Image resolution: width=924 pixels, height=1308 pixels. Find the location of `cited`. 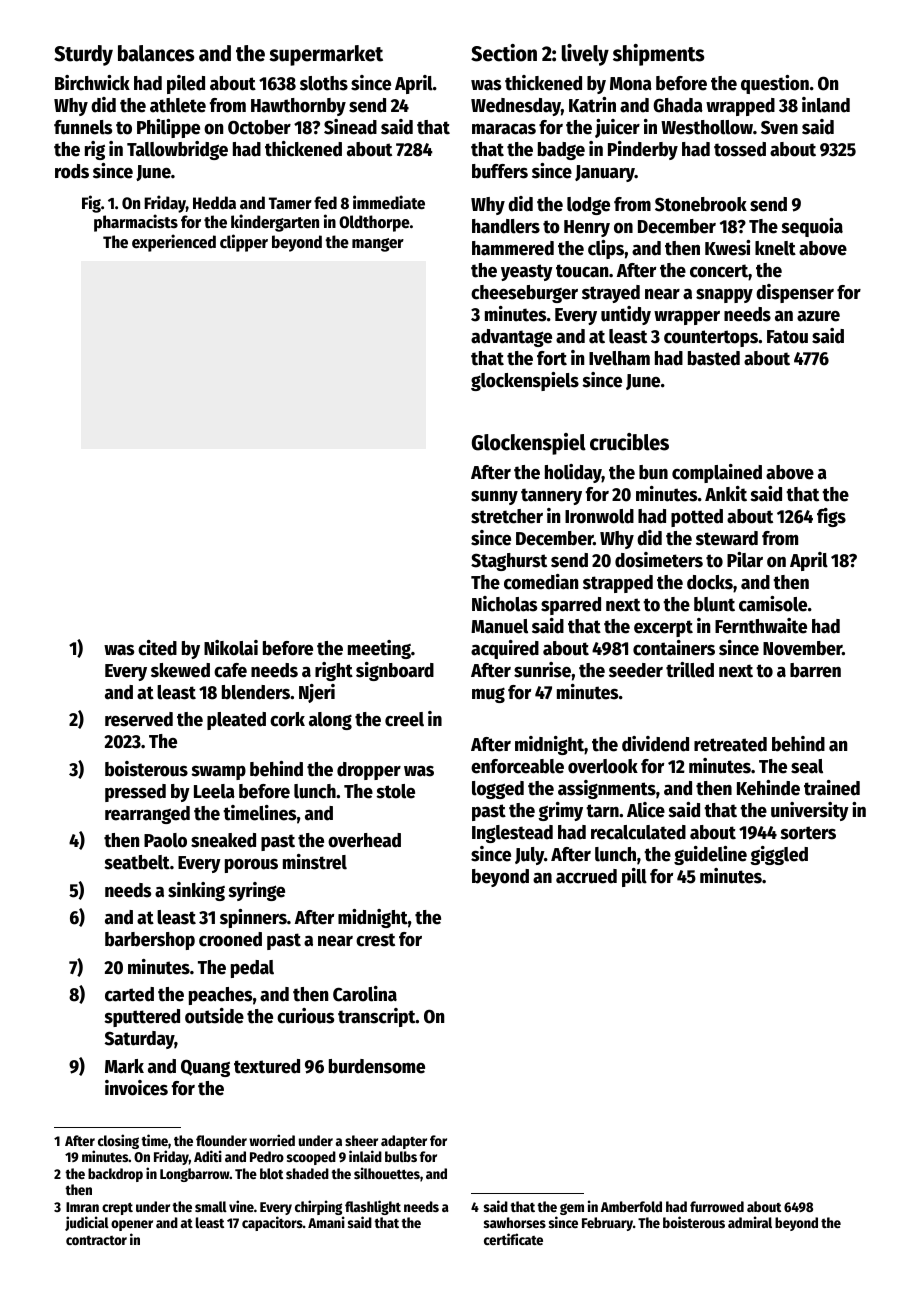

cited is located at coordinates (157, 648).
